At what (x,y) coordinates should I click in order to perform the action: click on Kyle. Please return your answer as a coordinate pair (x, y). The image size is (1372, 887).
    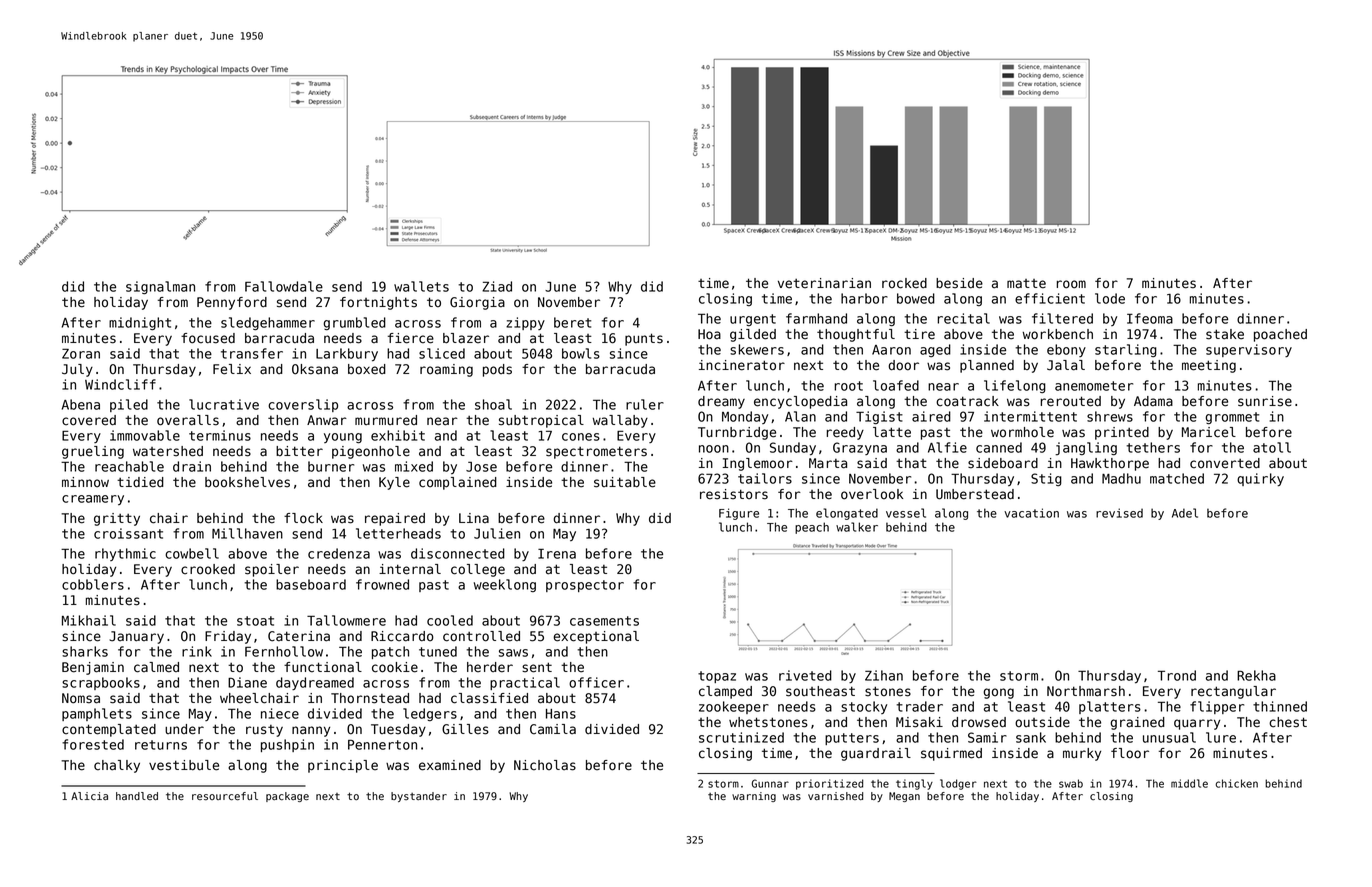
    Looking at the image, I should click on (394, 483).
